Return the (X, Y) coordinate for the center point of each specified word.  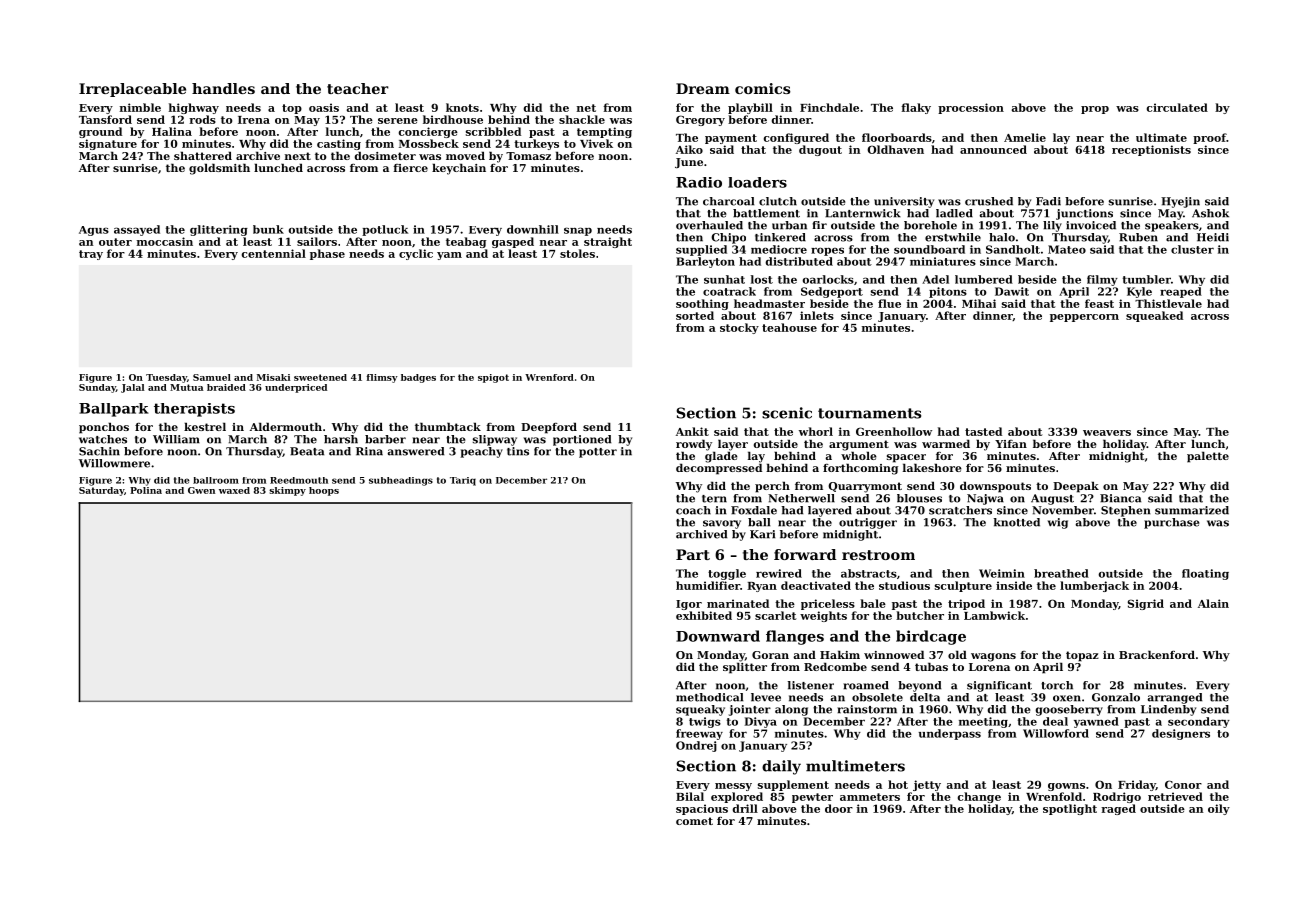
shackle (582, 119)
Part (693, 554)
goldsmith (219, 169)
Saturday (101, 491)
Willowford (1056, 733)
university (904, 202)
